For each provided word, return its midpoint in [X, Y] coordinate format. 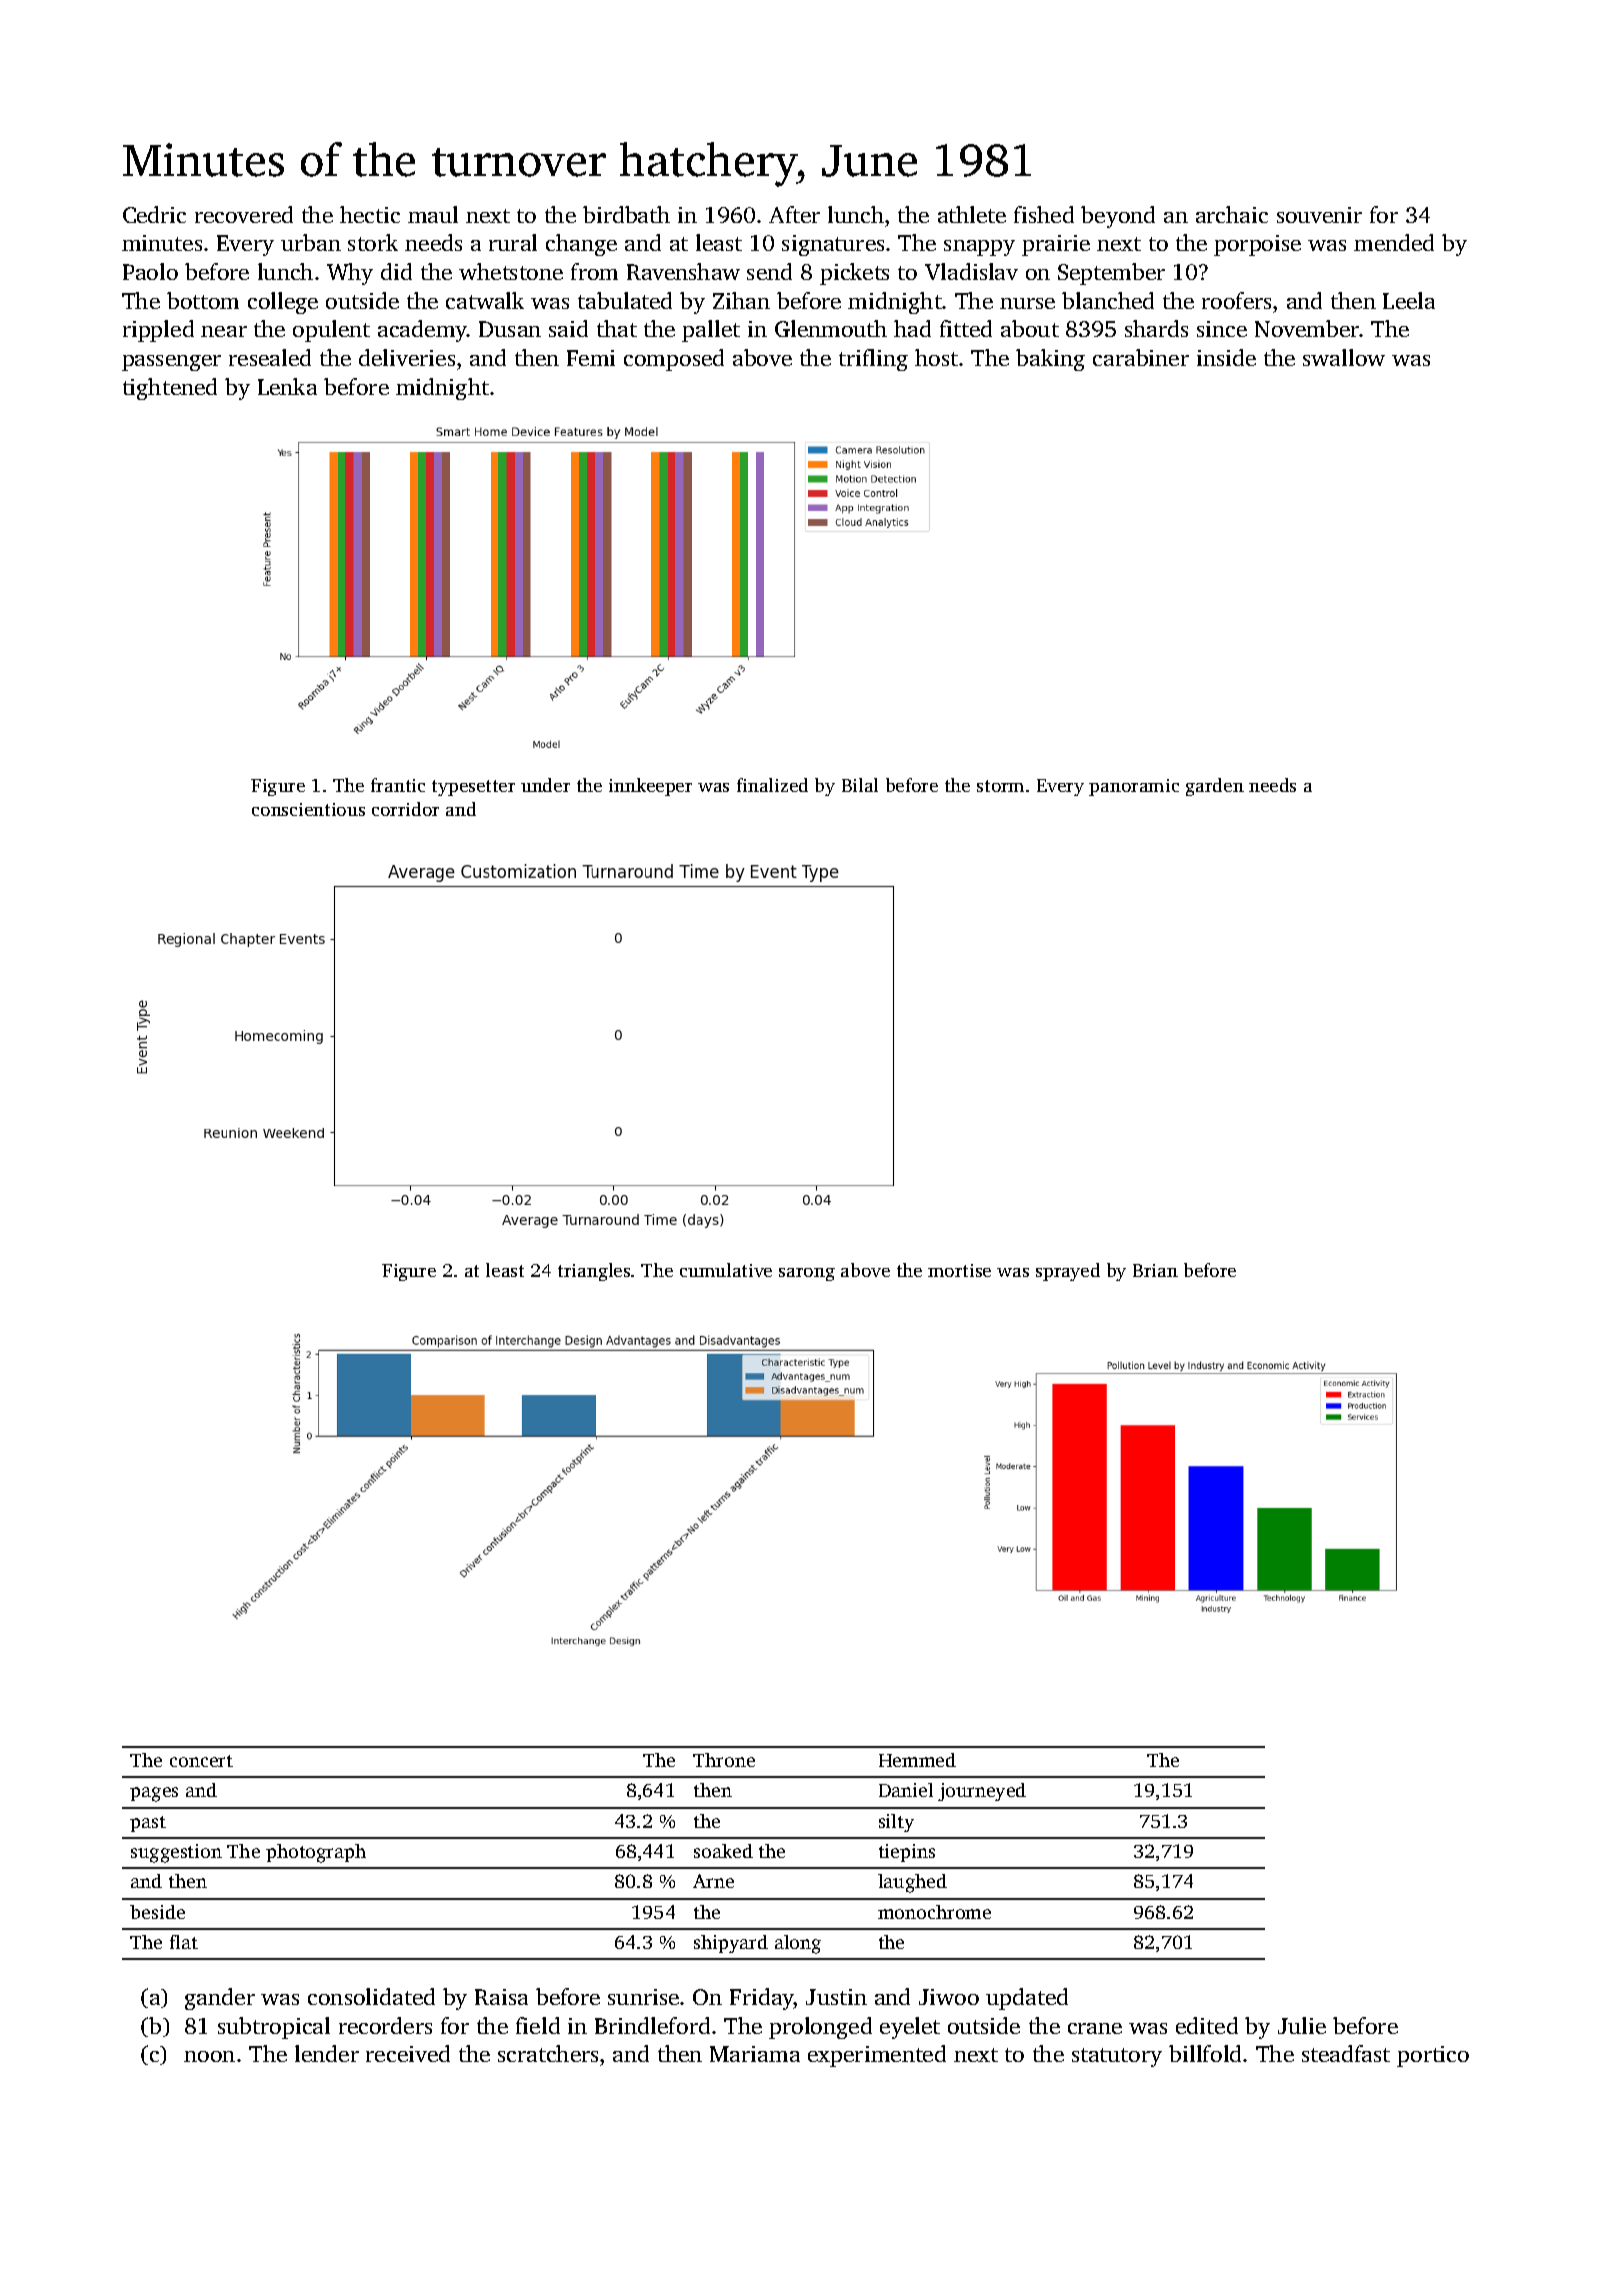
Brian [1155, 1270]
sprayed [1068, 1272]
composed [674, 360]
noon [209, 2056]
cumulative [726, 1270]
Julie [1302, 2025]
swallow [1344, 357]
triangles [594, 1272]
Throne [724, 1760]
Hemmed [917, 1760]
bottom [203, 300]
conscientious [308, 809]
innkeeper [650, 787]
